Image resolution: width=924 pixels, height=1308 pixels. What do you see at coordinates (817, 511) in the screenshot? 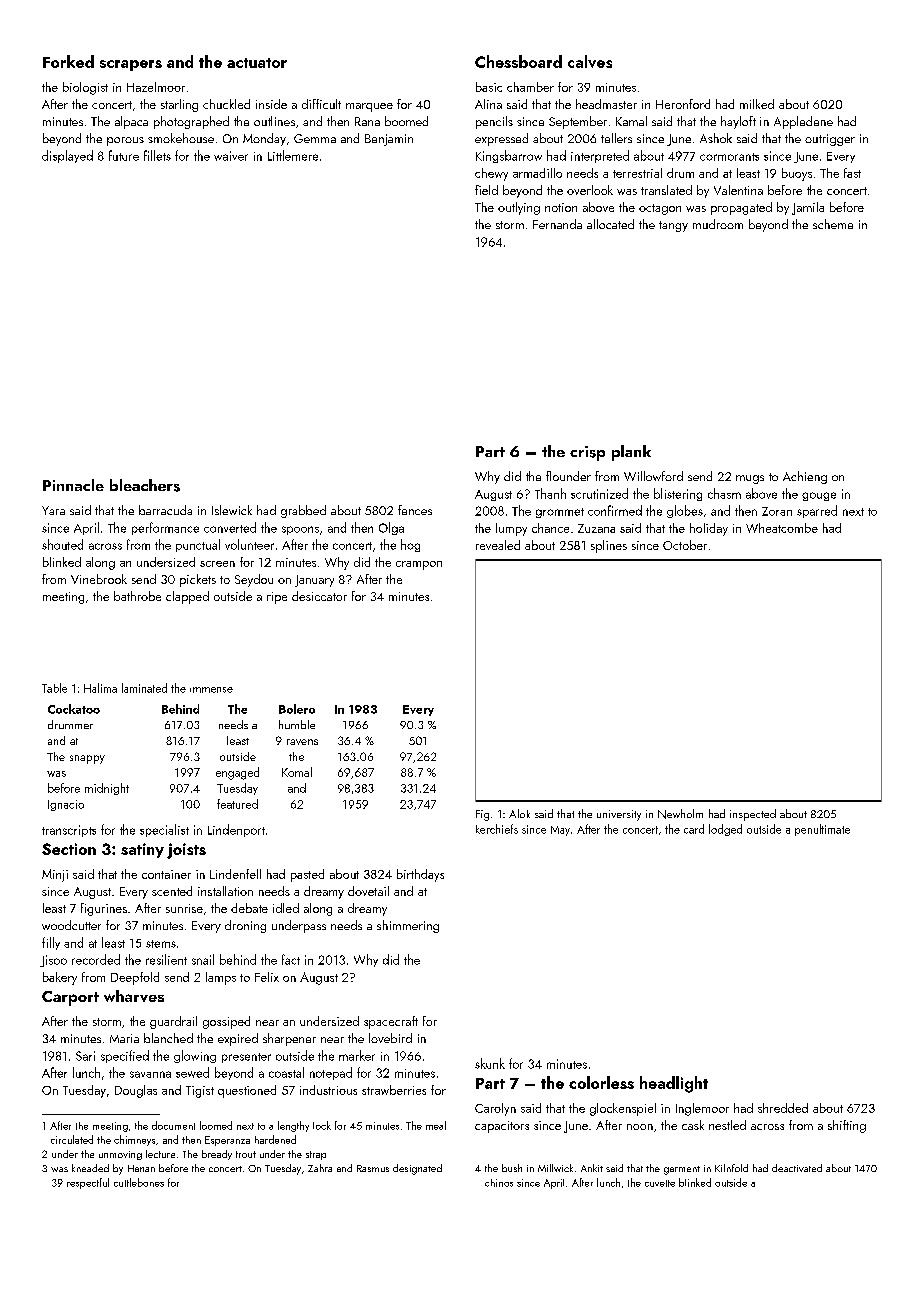
I see `sparred` at bounding box center [817, 511].
